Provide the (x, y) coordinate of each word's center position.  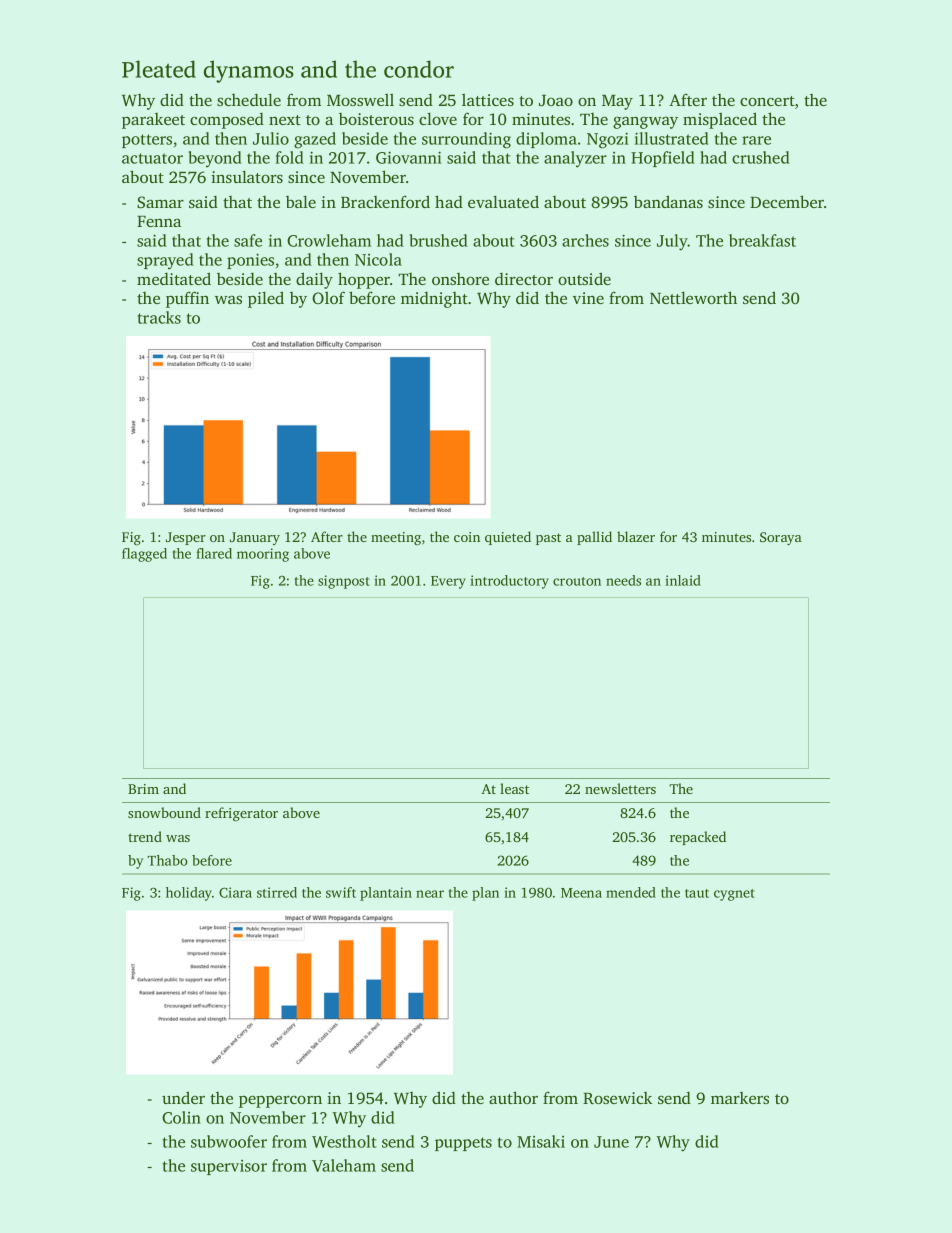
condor (419, 69)
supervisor (229, 1167)
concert (767, 101)
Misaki (541, 1141)
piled (266, 299)
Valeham (344, 1165)
